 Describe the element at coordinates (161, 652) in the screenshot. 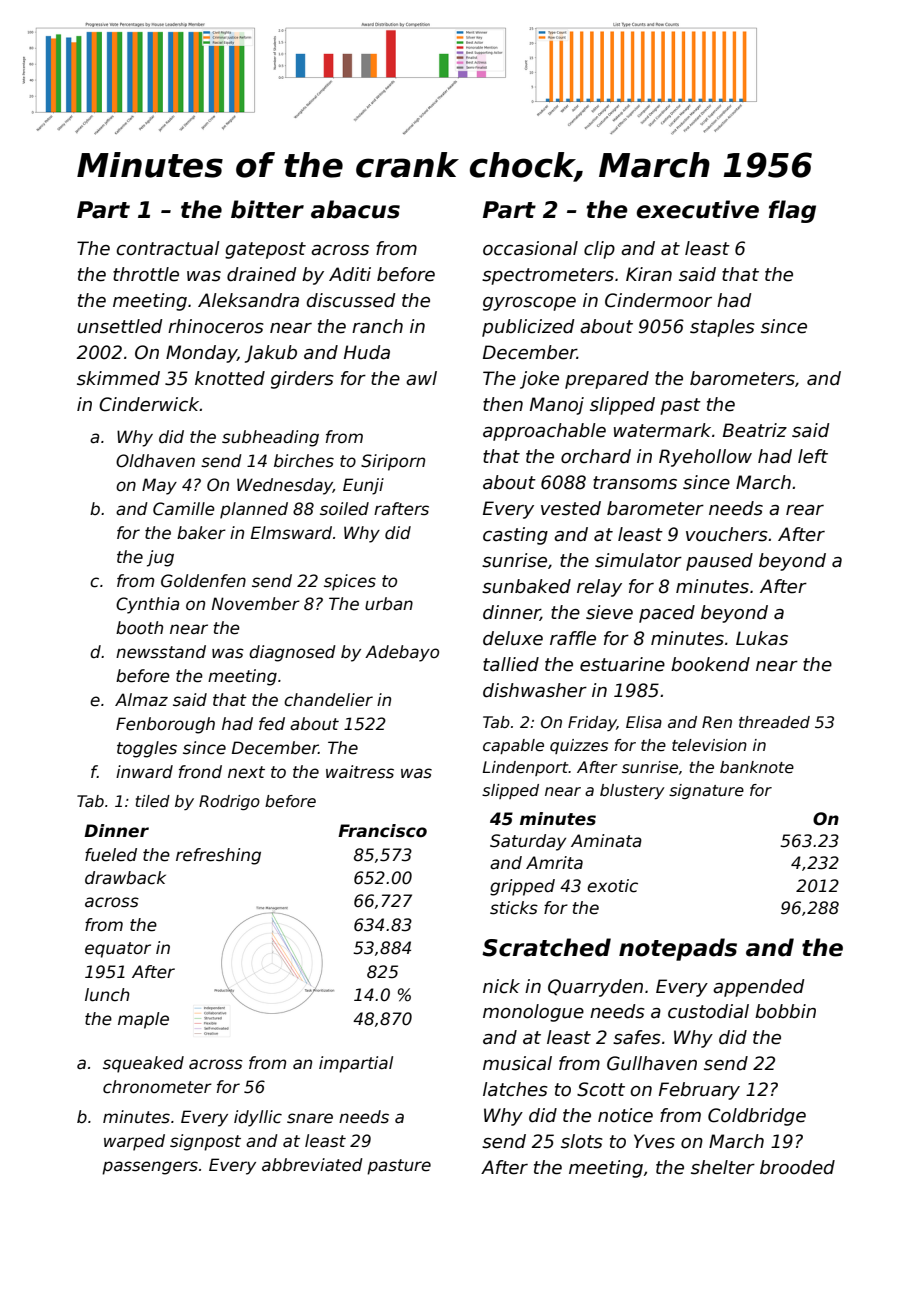

I see `newsstand` at that location.
